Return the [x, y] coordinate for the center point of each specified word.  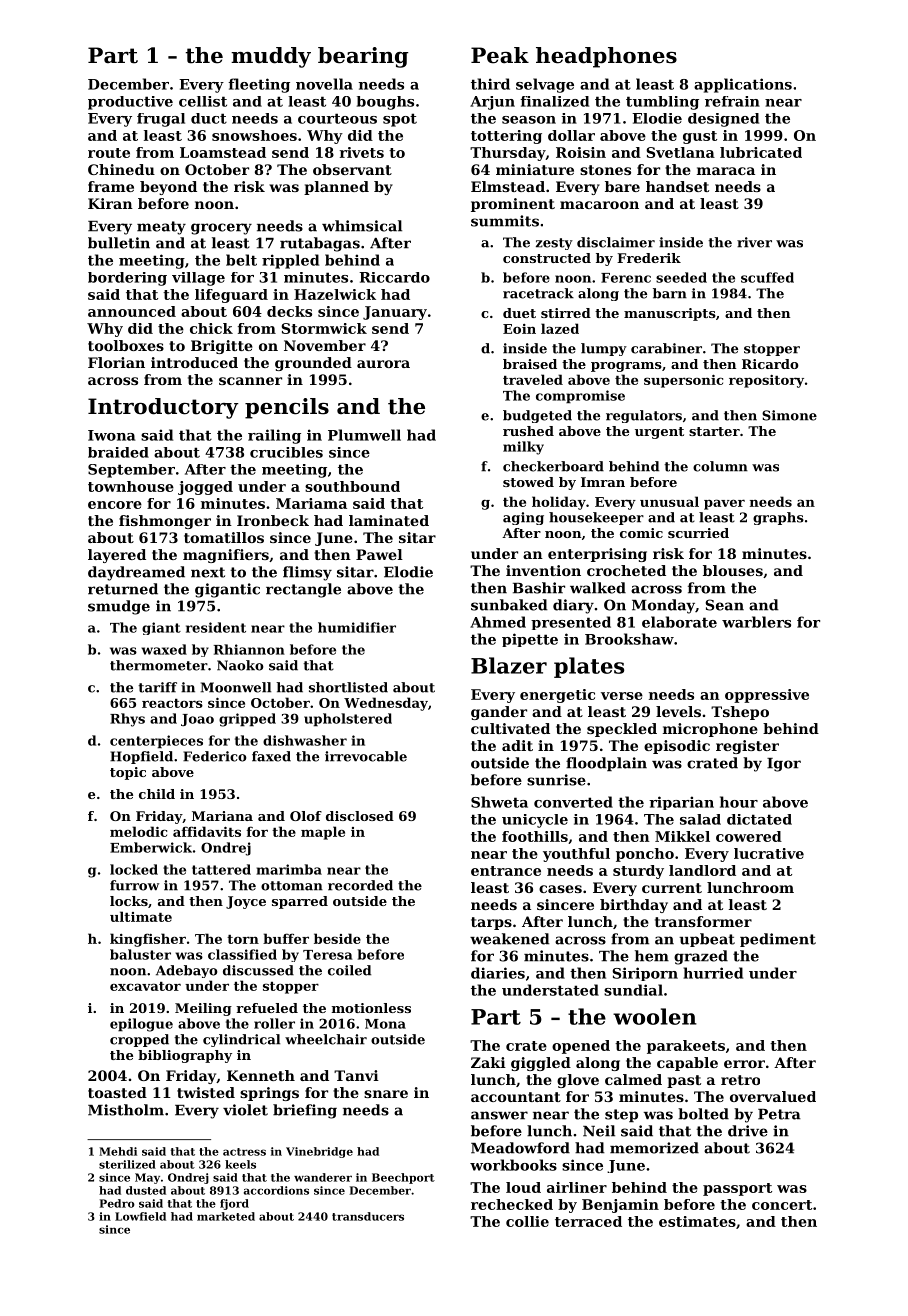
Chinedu [121, 169]
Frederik [649, 258]
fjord [234, 1204]
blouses [733, 570]
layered [117, 556]
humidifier [357, 627]
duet [519, 313]
